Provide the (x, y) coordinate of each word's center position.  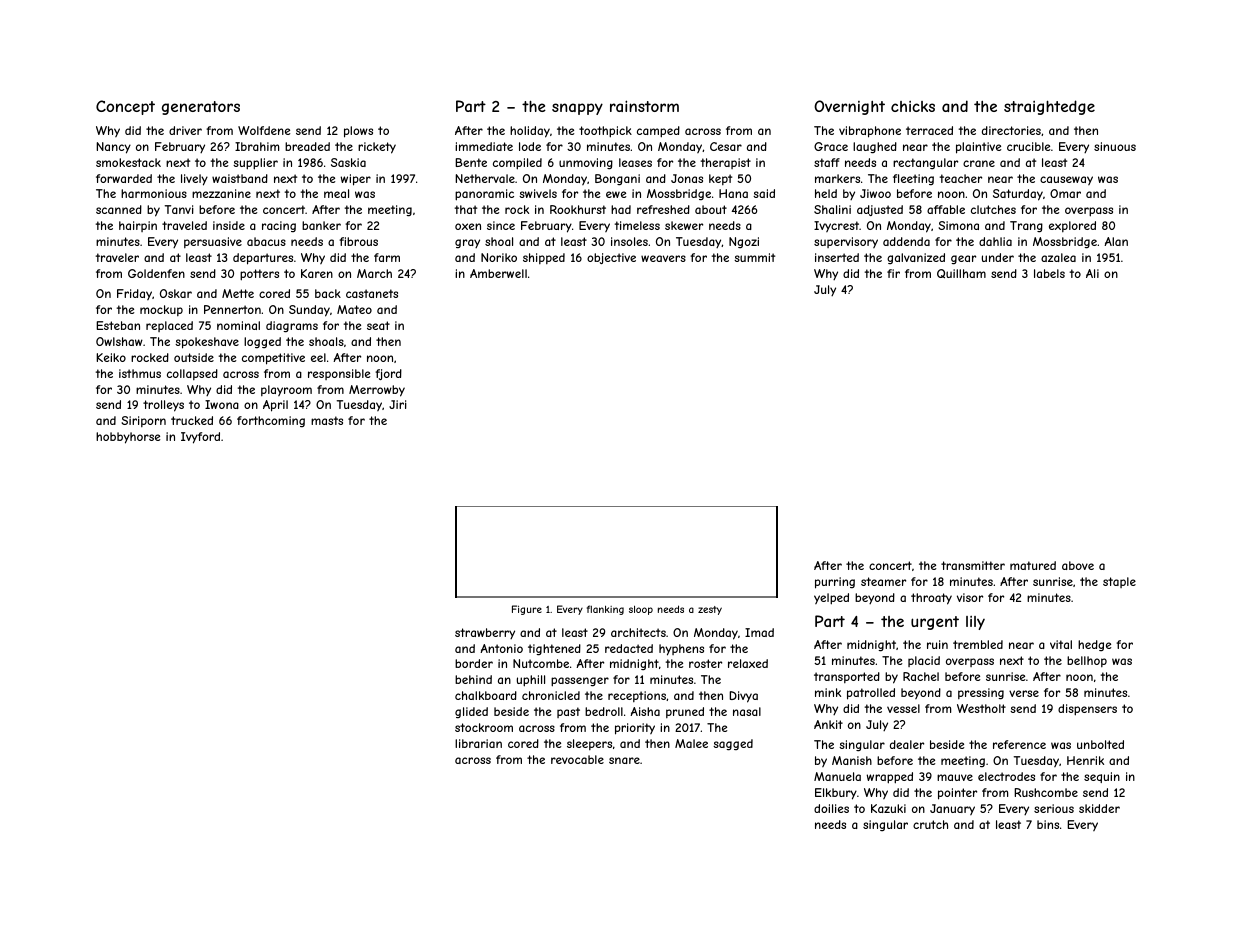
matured (1033, 565)
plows (358, 132)
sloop (641, 610)
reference (1019, 744)
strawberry (485, 633)
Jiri (398, 404)
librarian (478, 743)
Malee (691, 743)
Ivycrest (836, 226)
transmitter (973, 565)
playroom (286, 390)
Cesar (726, 146)
